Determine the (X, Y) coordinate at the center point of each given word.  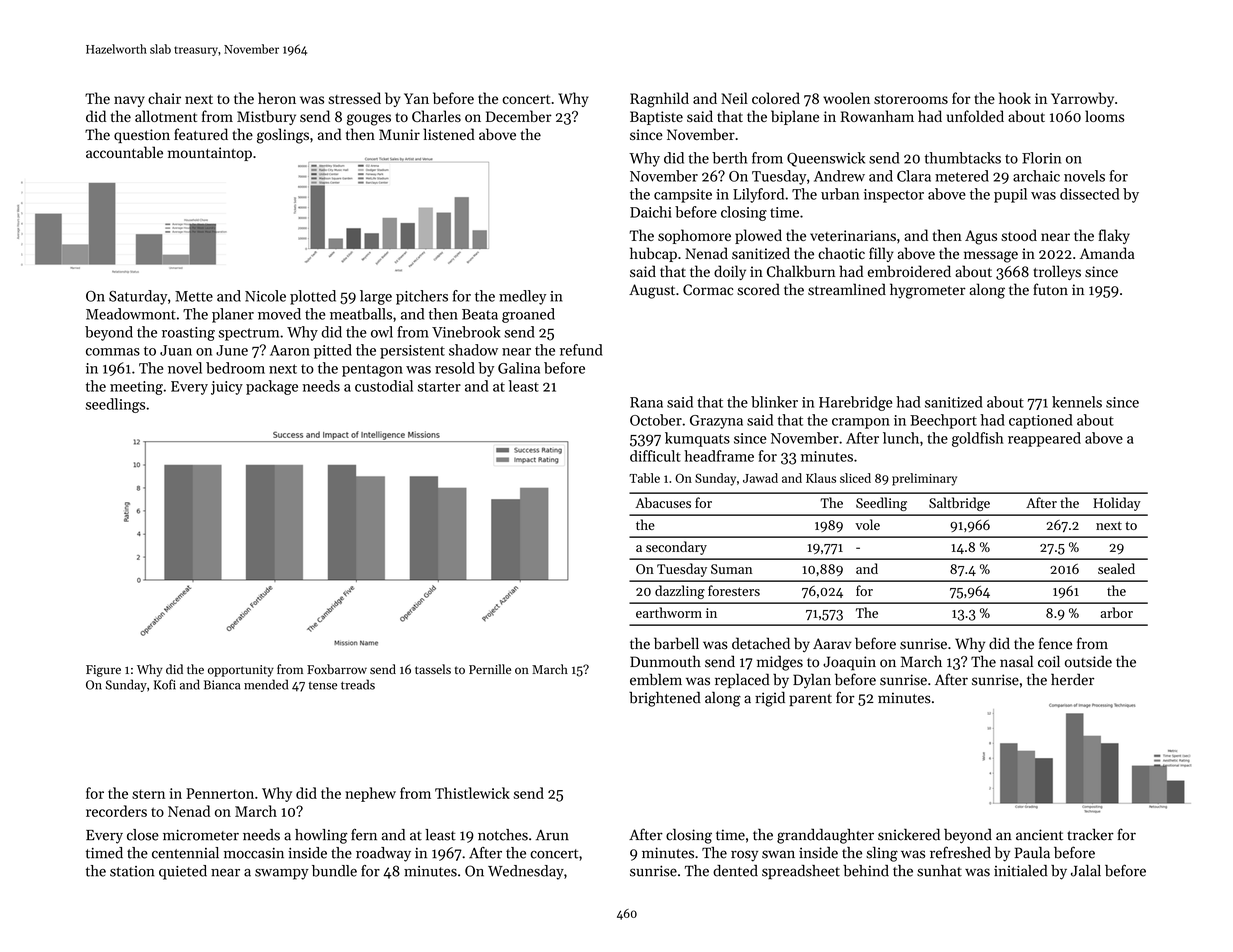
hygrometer (928, 291)
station (132, 871)
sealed (1116, 568)
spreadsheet (801, 872)
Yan (416, 98)
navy (129, 101)
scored (758, 289)
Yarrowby (1082, 99)
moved (279, 314)
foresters (734, 590)
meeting (136, 388)
